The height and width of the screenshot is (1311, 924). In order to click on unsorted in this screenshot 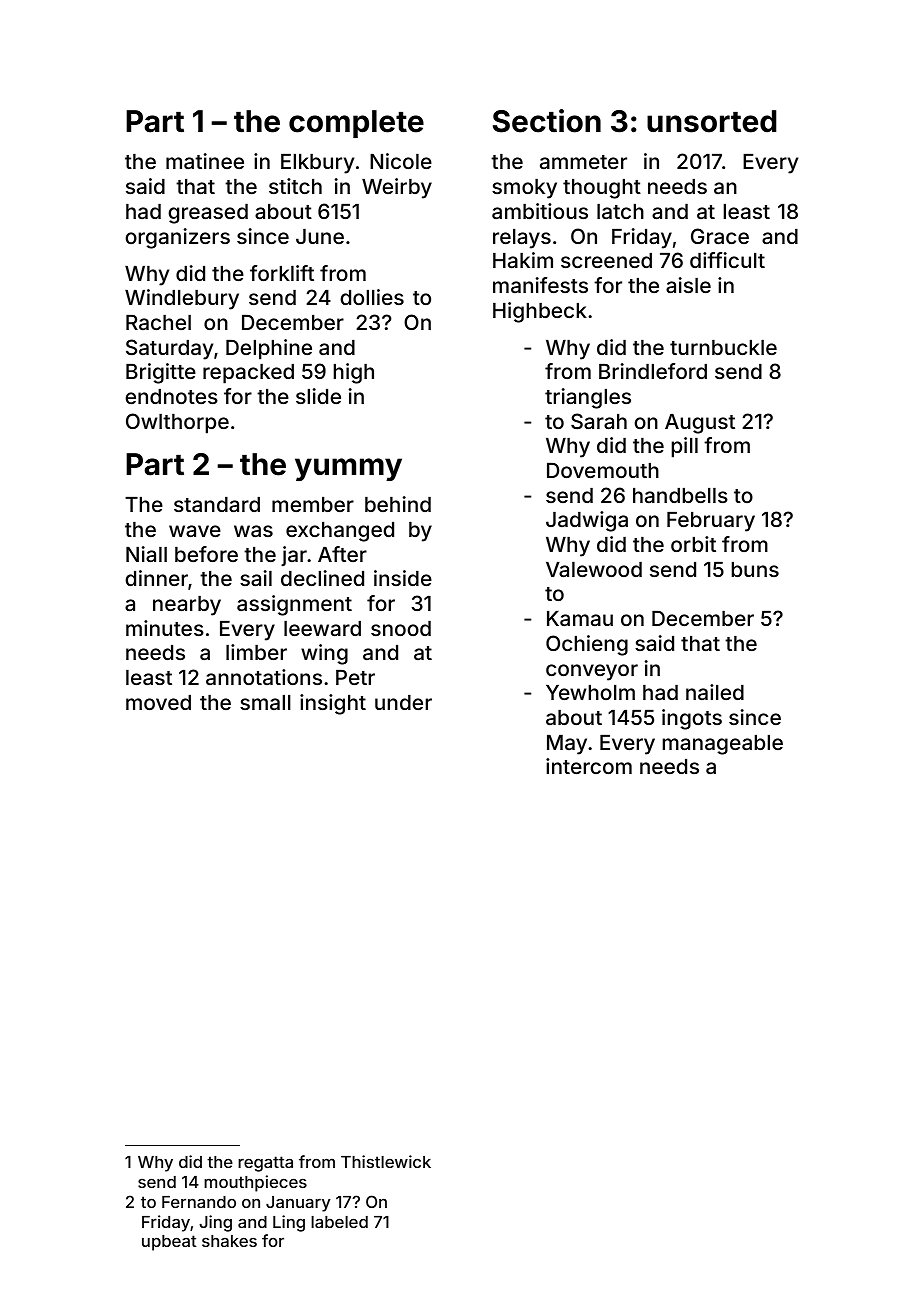, I will do `click(711, 121)`.
